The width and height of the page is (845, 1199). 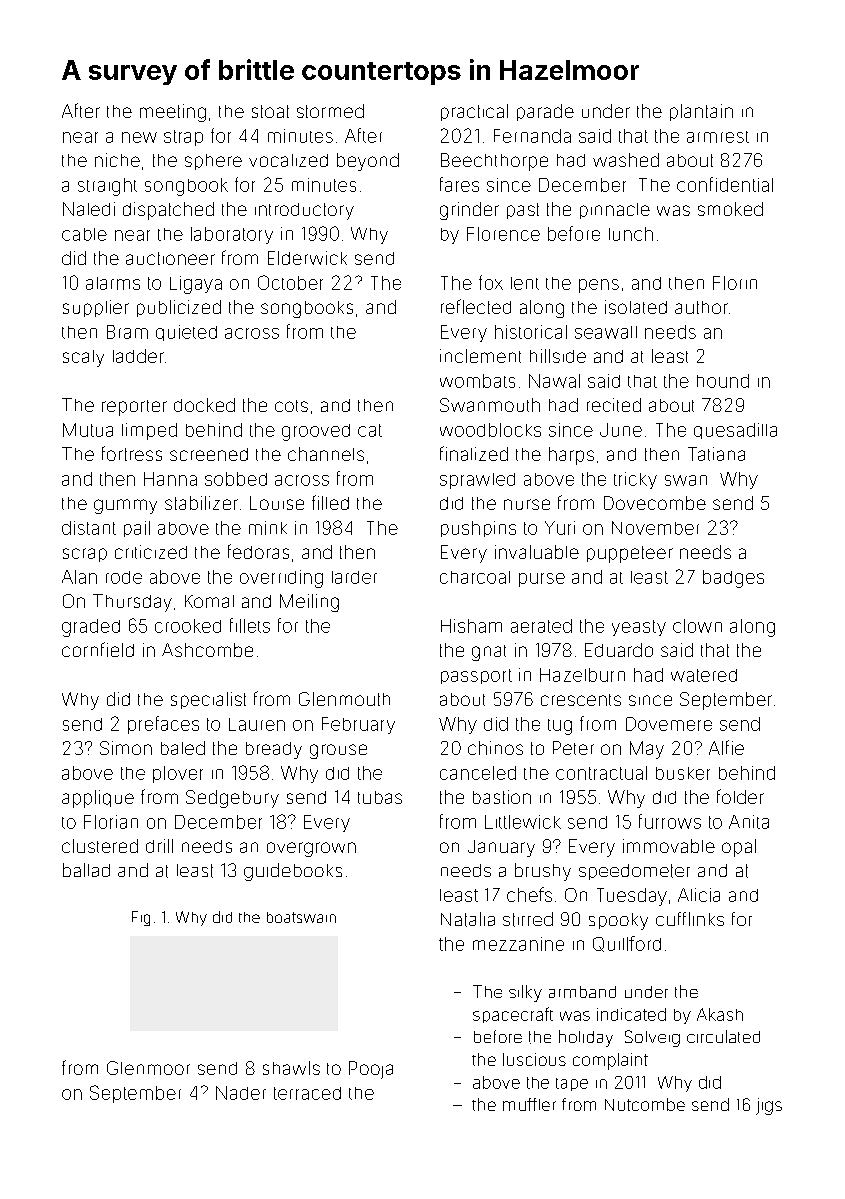 What do you see at coordinates (241, 1093) in the page?
I see `Nader` at bounding box center [241, 1093].
